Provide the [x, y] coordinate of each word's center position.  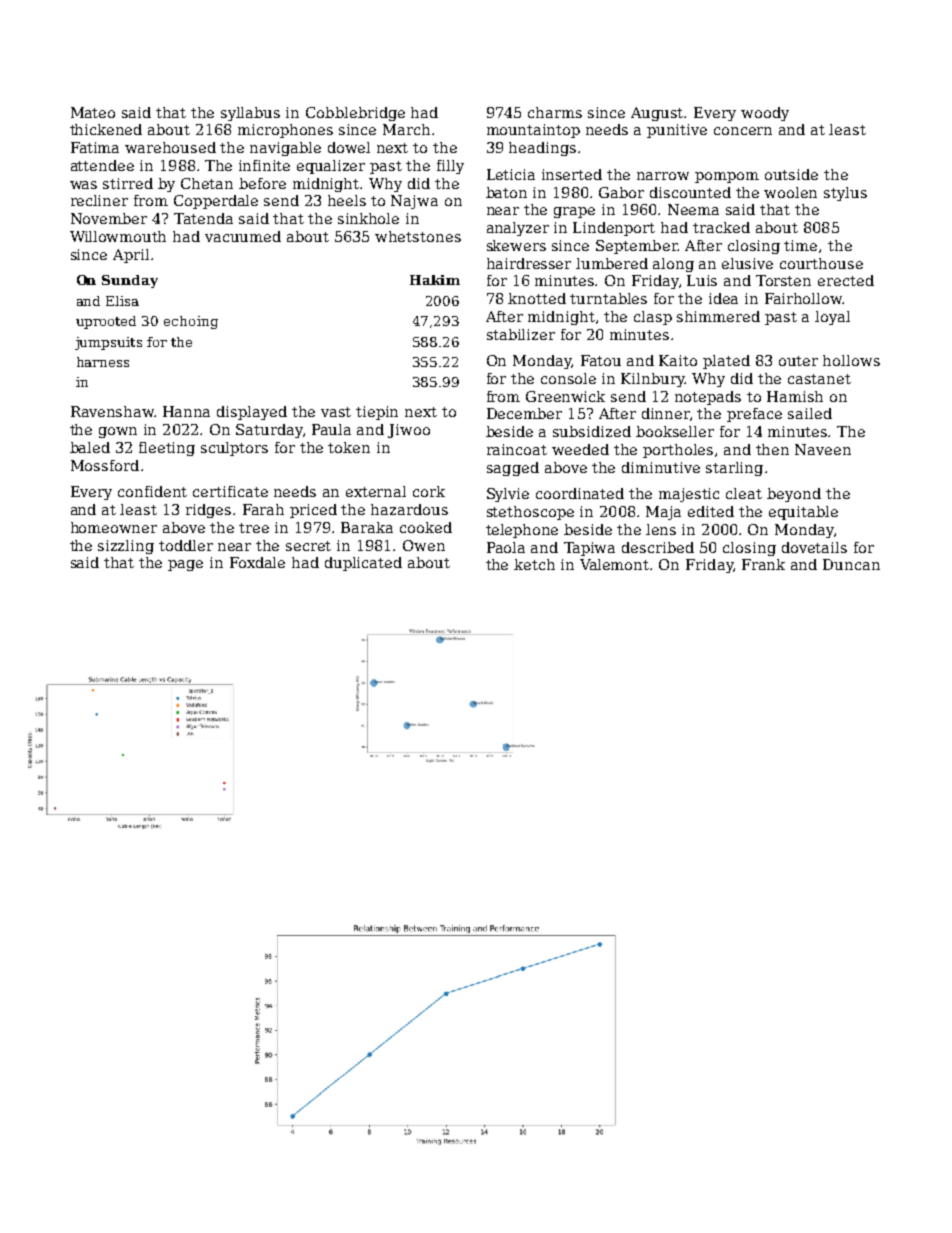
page [185, 565]
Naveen [823, 449]
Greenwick [565, 396]
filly [450, 167]
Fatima [95, 147]
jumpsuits [108, 343]
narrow [663, 176]
